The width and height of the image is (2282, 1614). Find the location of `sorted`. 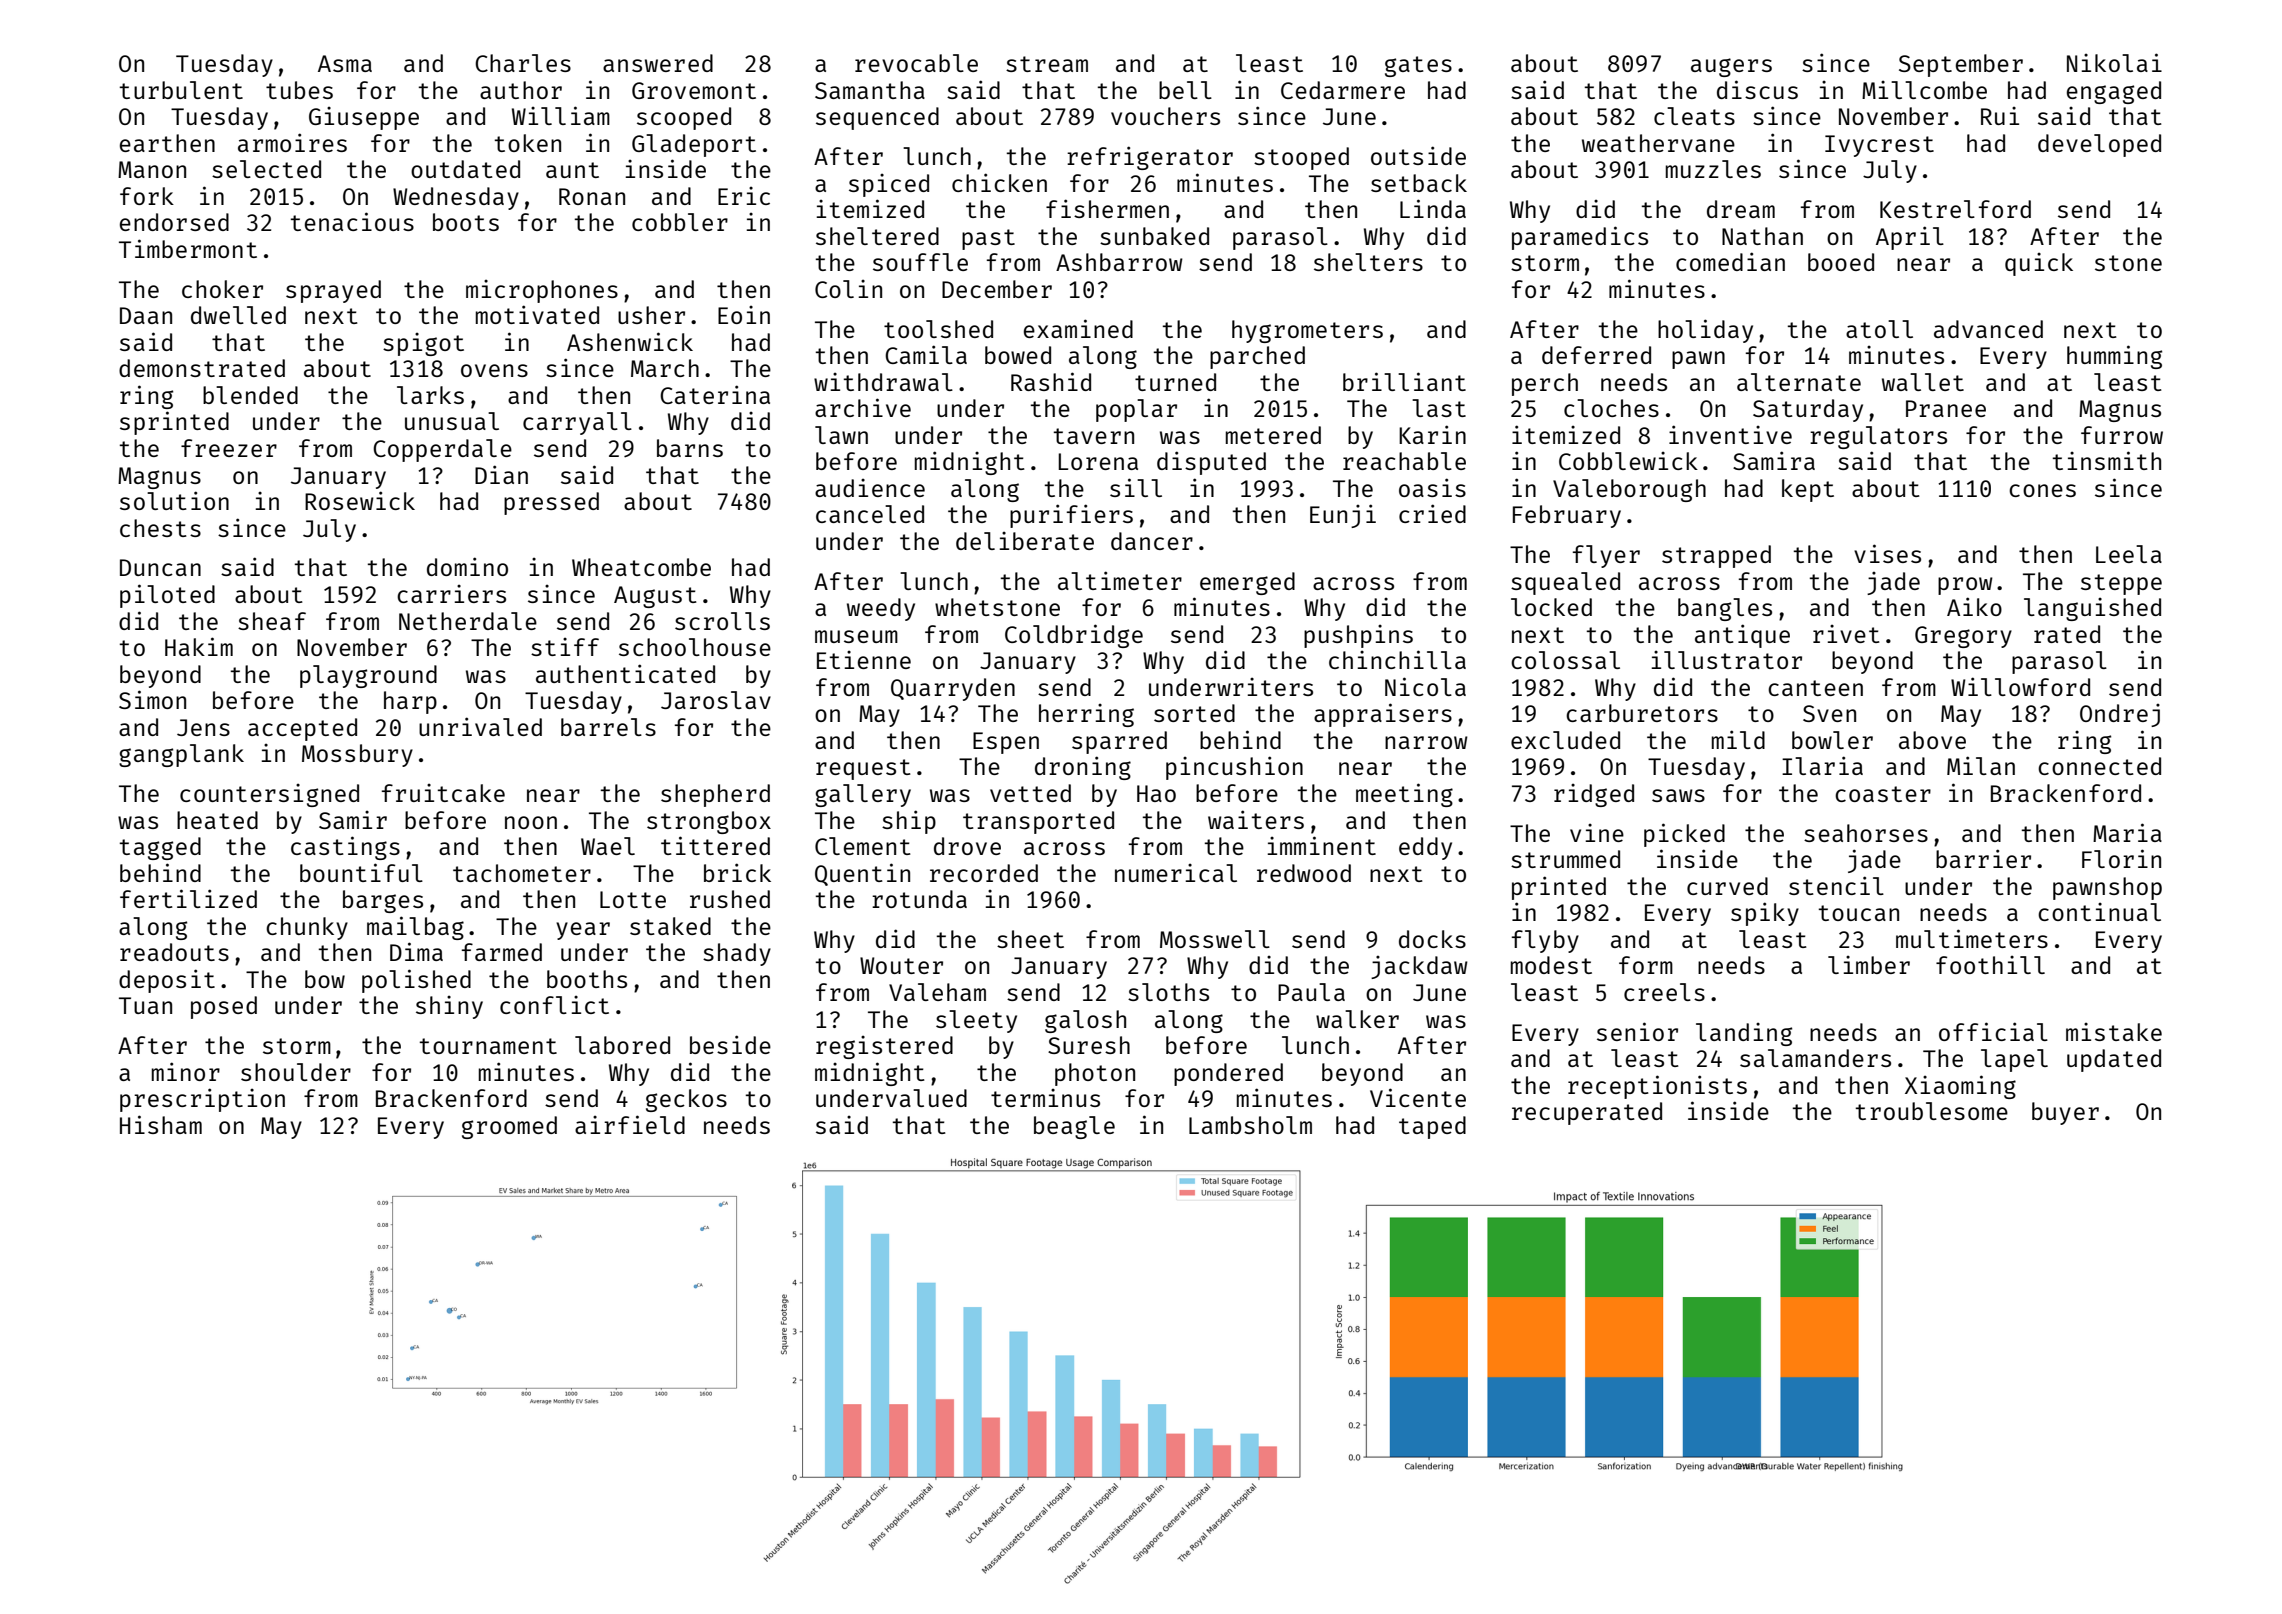

sorted is located at coordinates (1194, 713).
